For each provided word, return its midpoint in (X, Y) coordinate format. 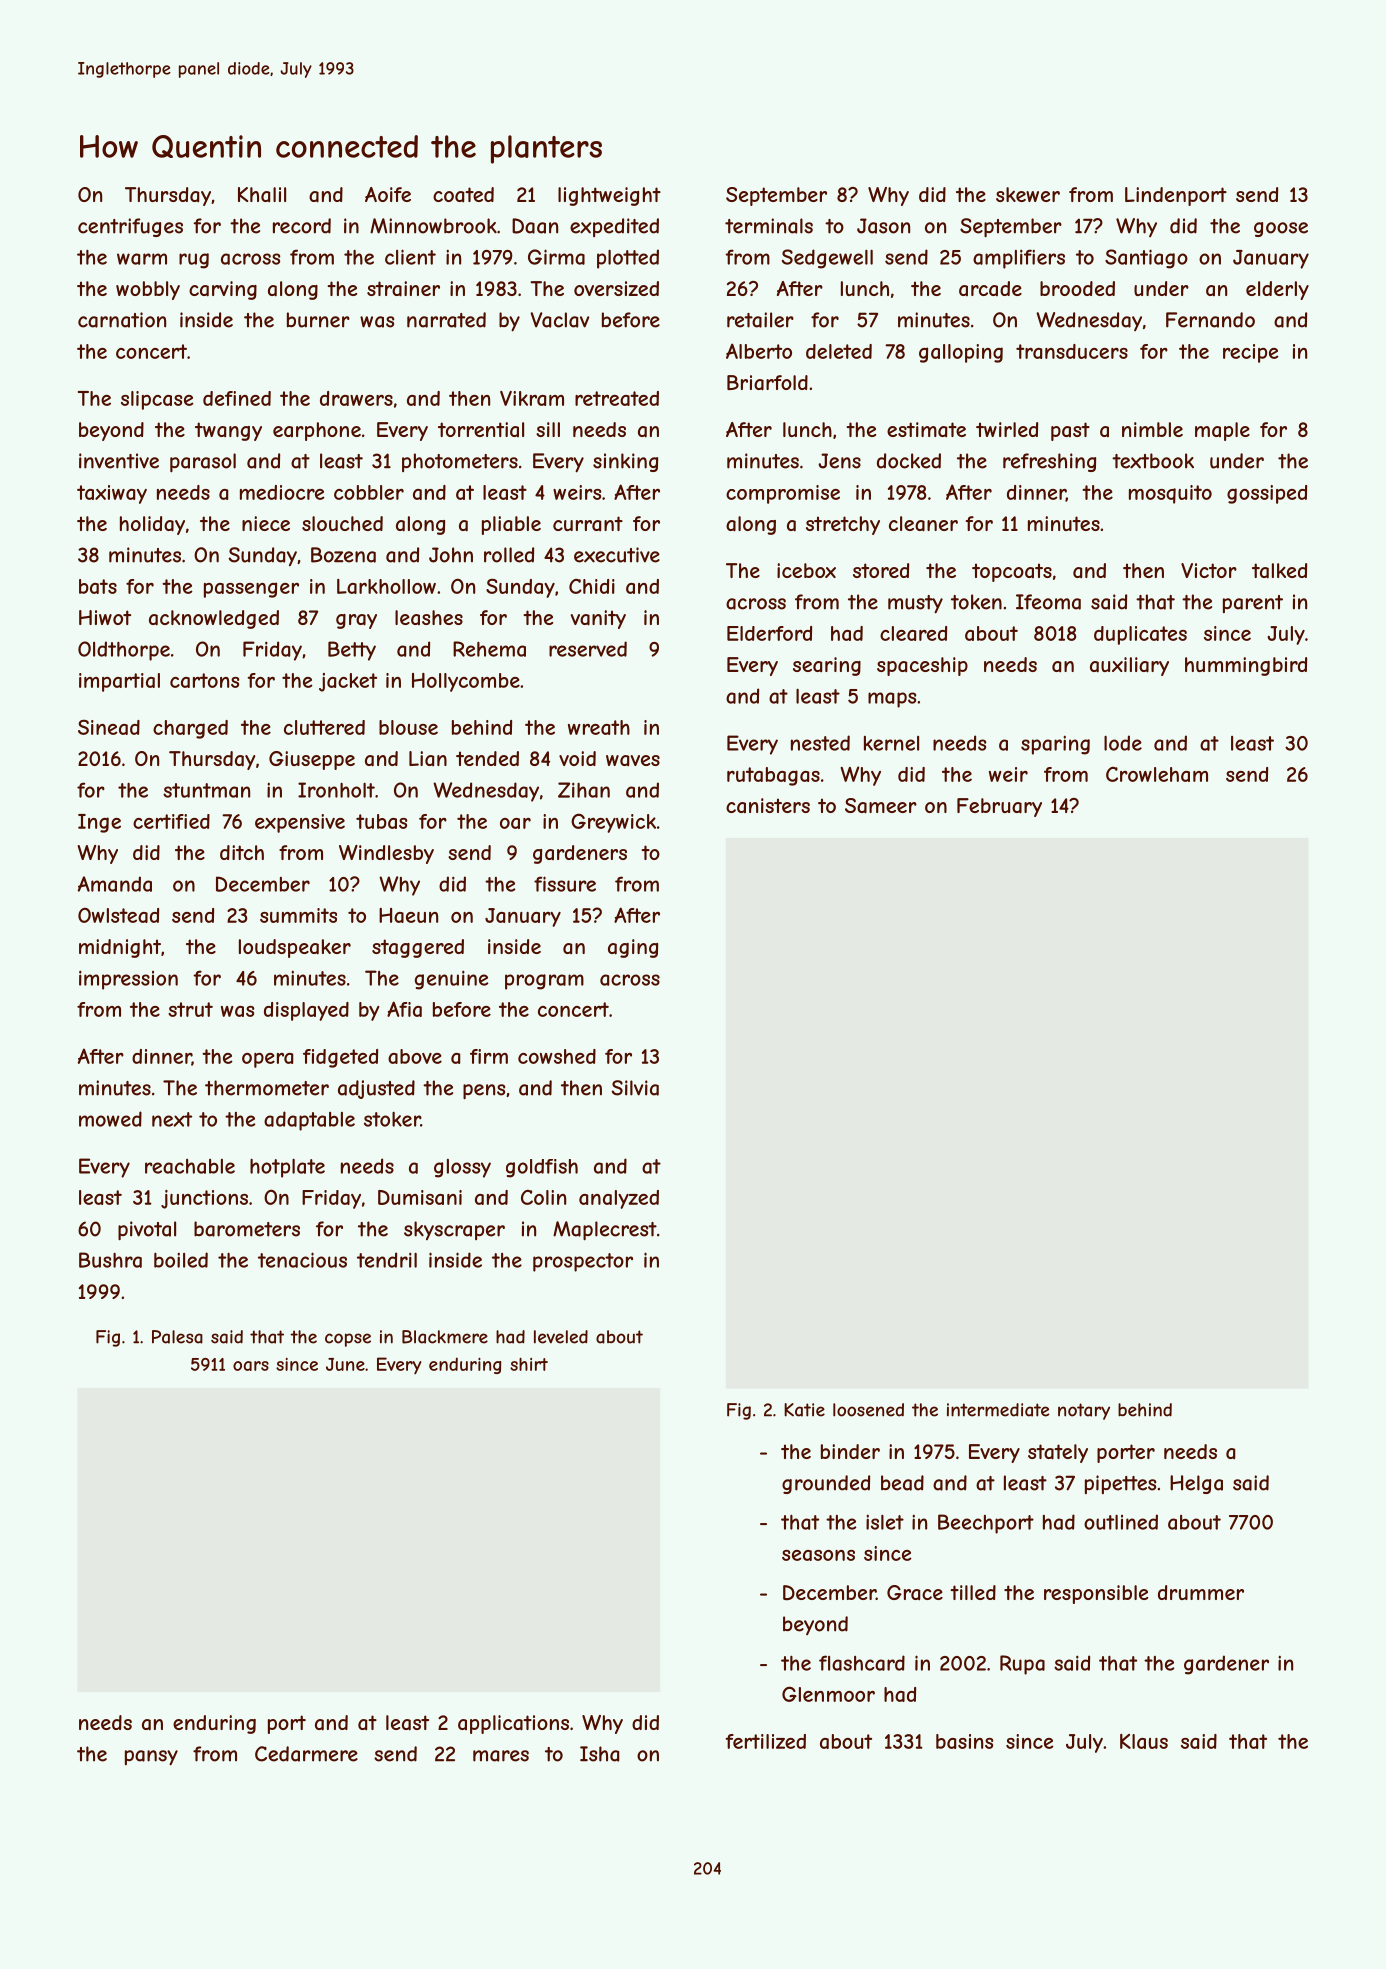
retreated (617, 398)
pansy (151, 1758)
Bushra (110, 1260)
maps (892, 700)
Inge (99, 823)
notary (1084, 1411)
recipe (1251, 353)
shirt (529, 1364)
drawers (356, 398)
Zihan (584, 790)
